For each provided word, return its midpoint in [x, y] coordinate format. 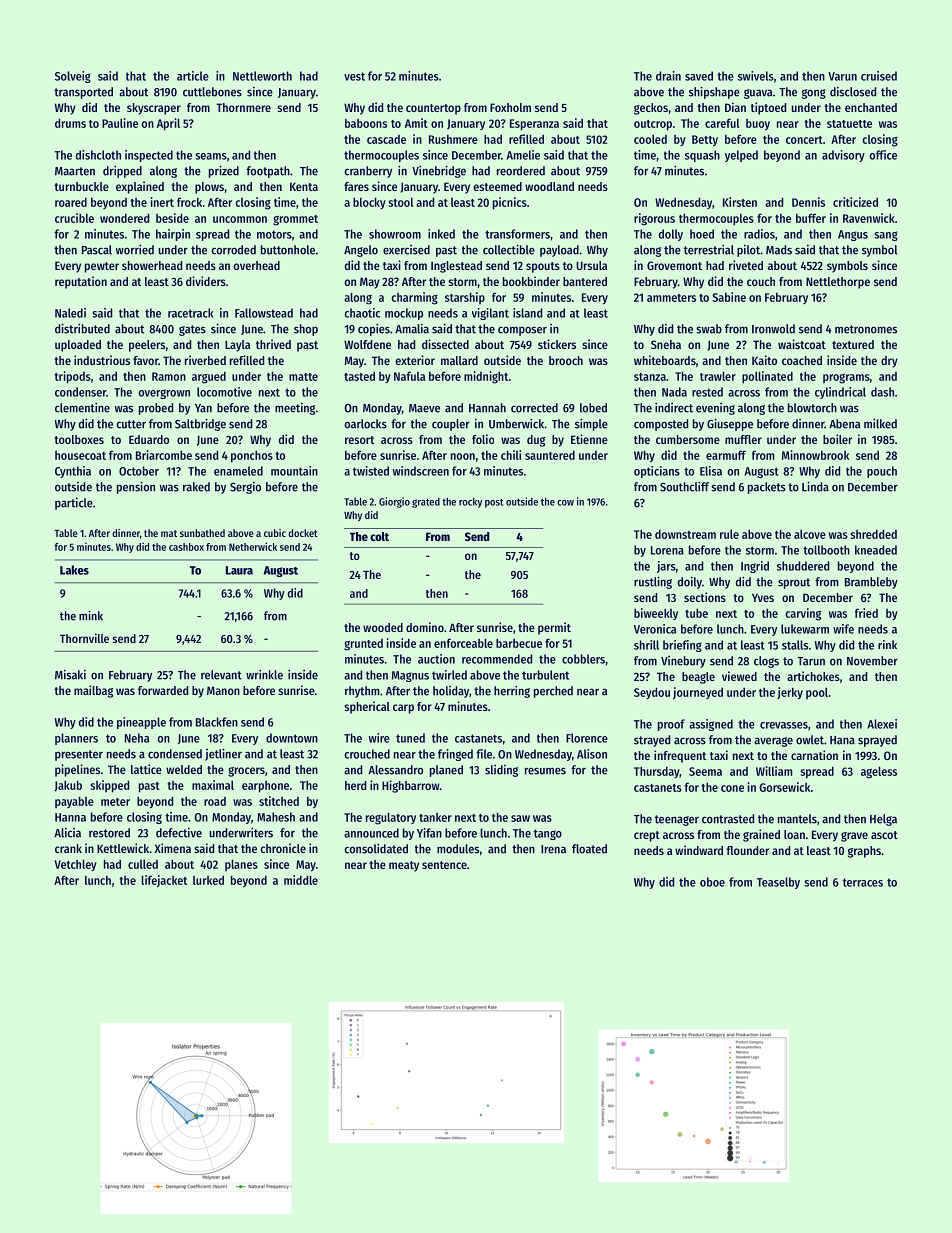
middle [301, 880]
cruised [879, 76]
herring [512, 691]
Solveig [73, 77]
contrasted [728, 819]
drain [668, 76]
